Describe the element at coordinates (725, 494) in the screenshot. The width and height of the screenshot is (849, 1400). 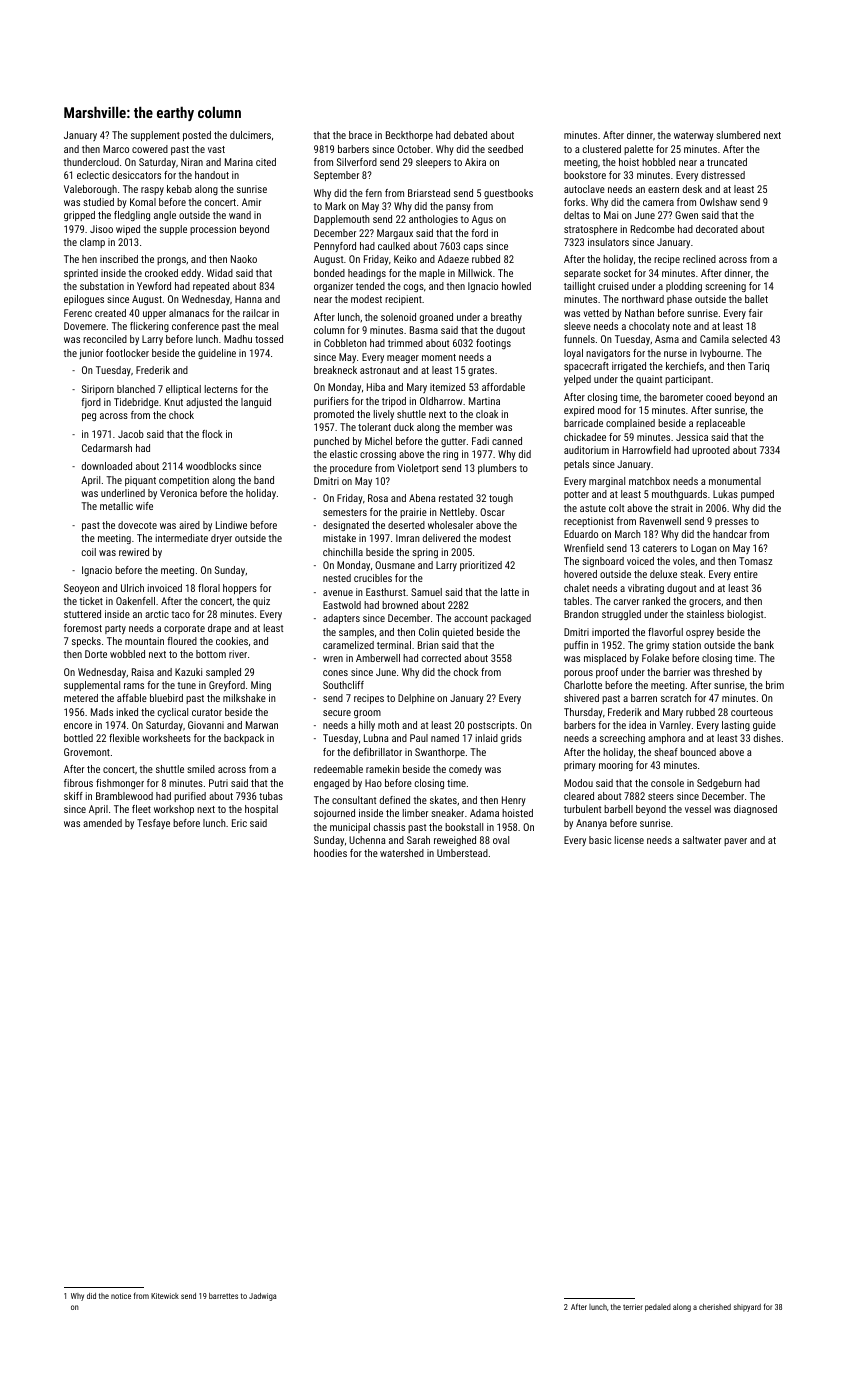
I see `Lukas` at that location.
